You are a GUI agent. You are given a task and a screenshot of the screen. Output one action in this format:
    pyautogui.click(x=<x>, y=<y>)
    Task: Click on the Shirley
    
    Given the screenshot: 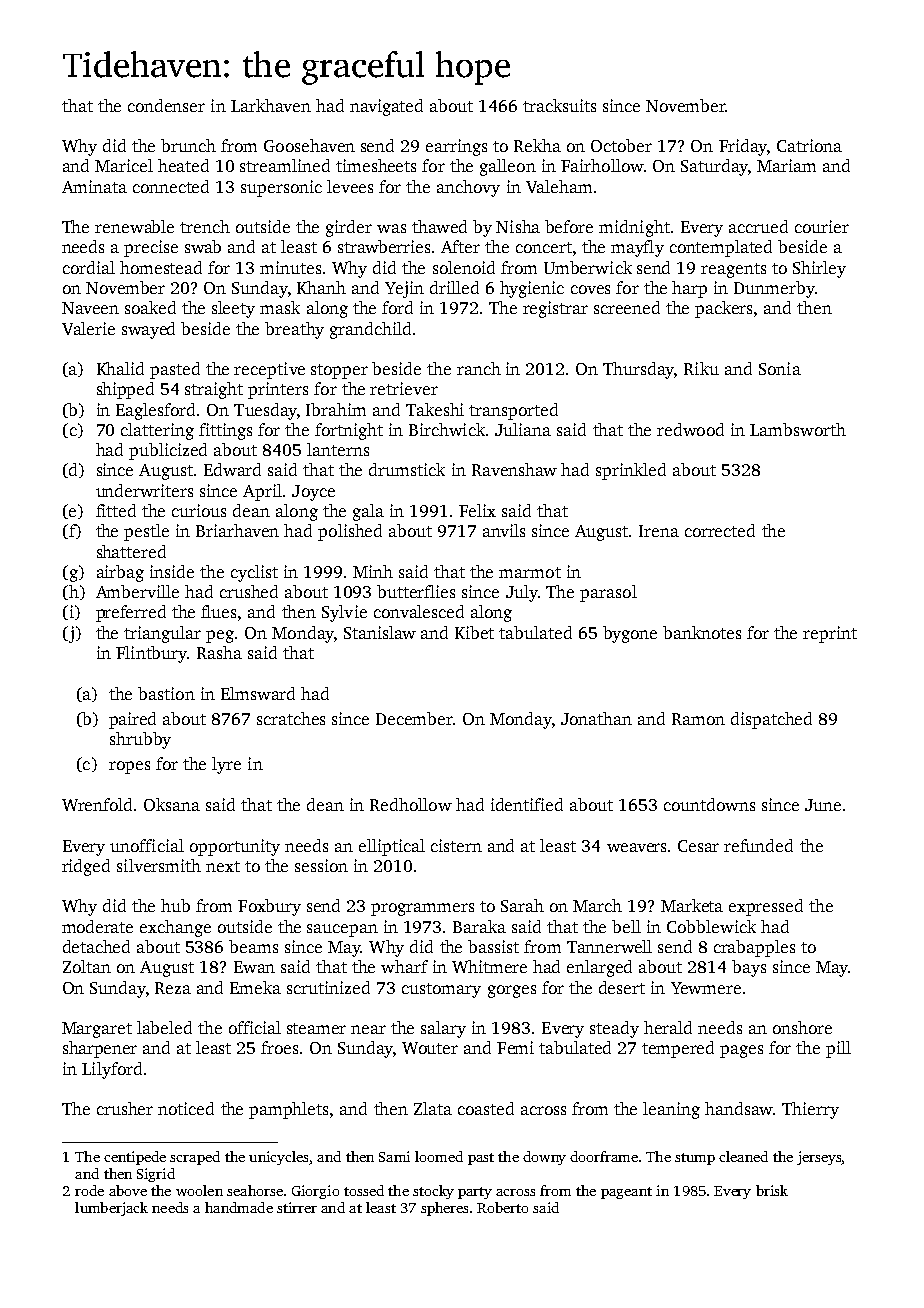 What is the action you would take?
    pyautogui.click(x=819, y=269)
